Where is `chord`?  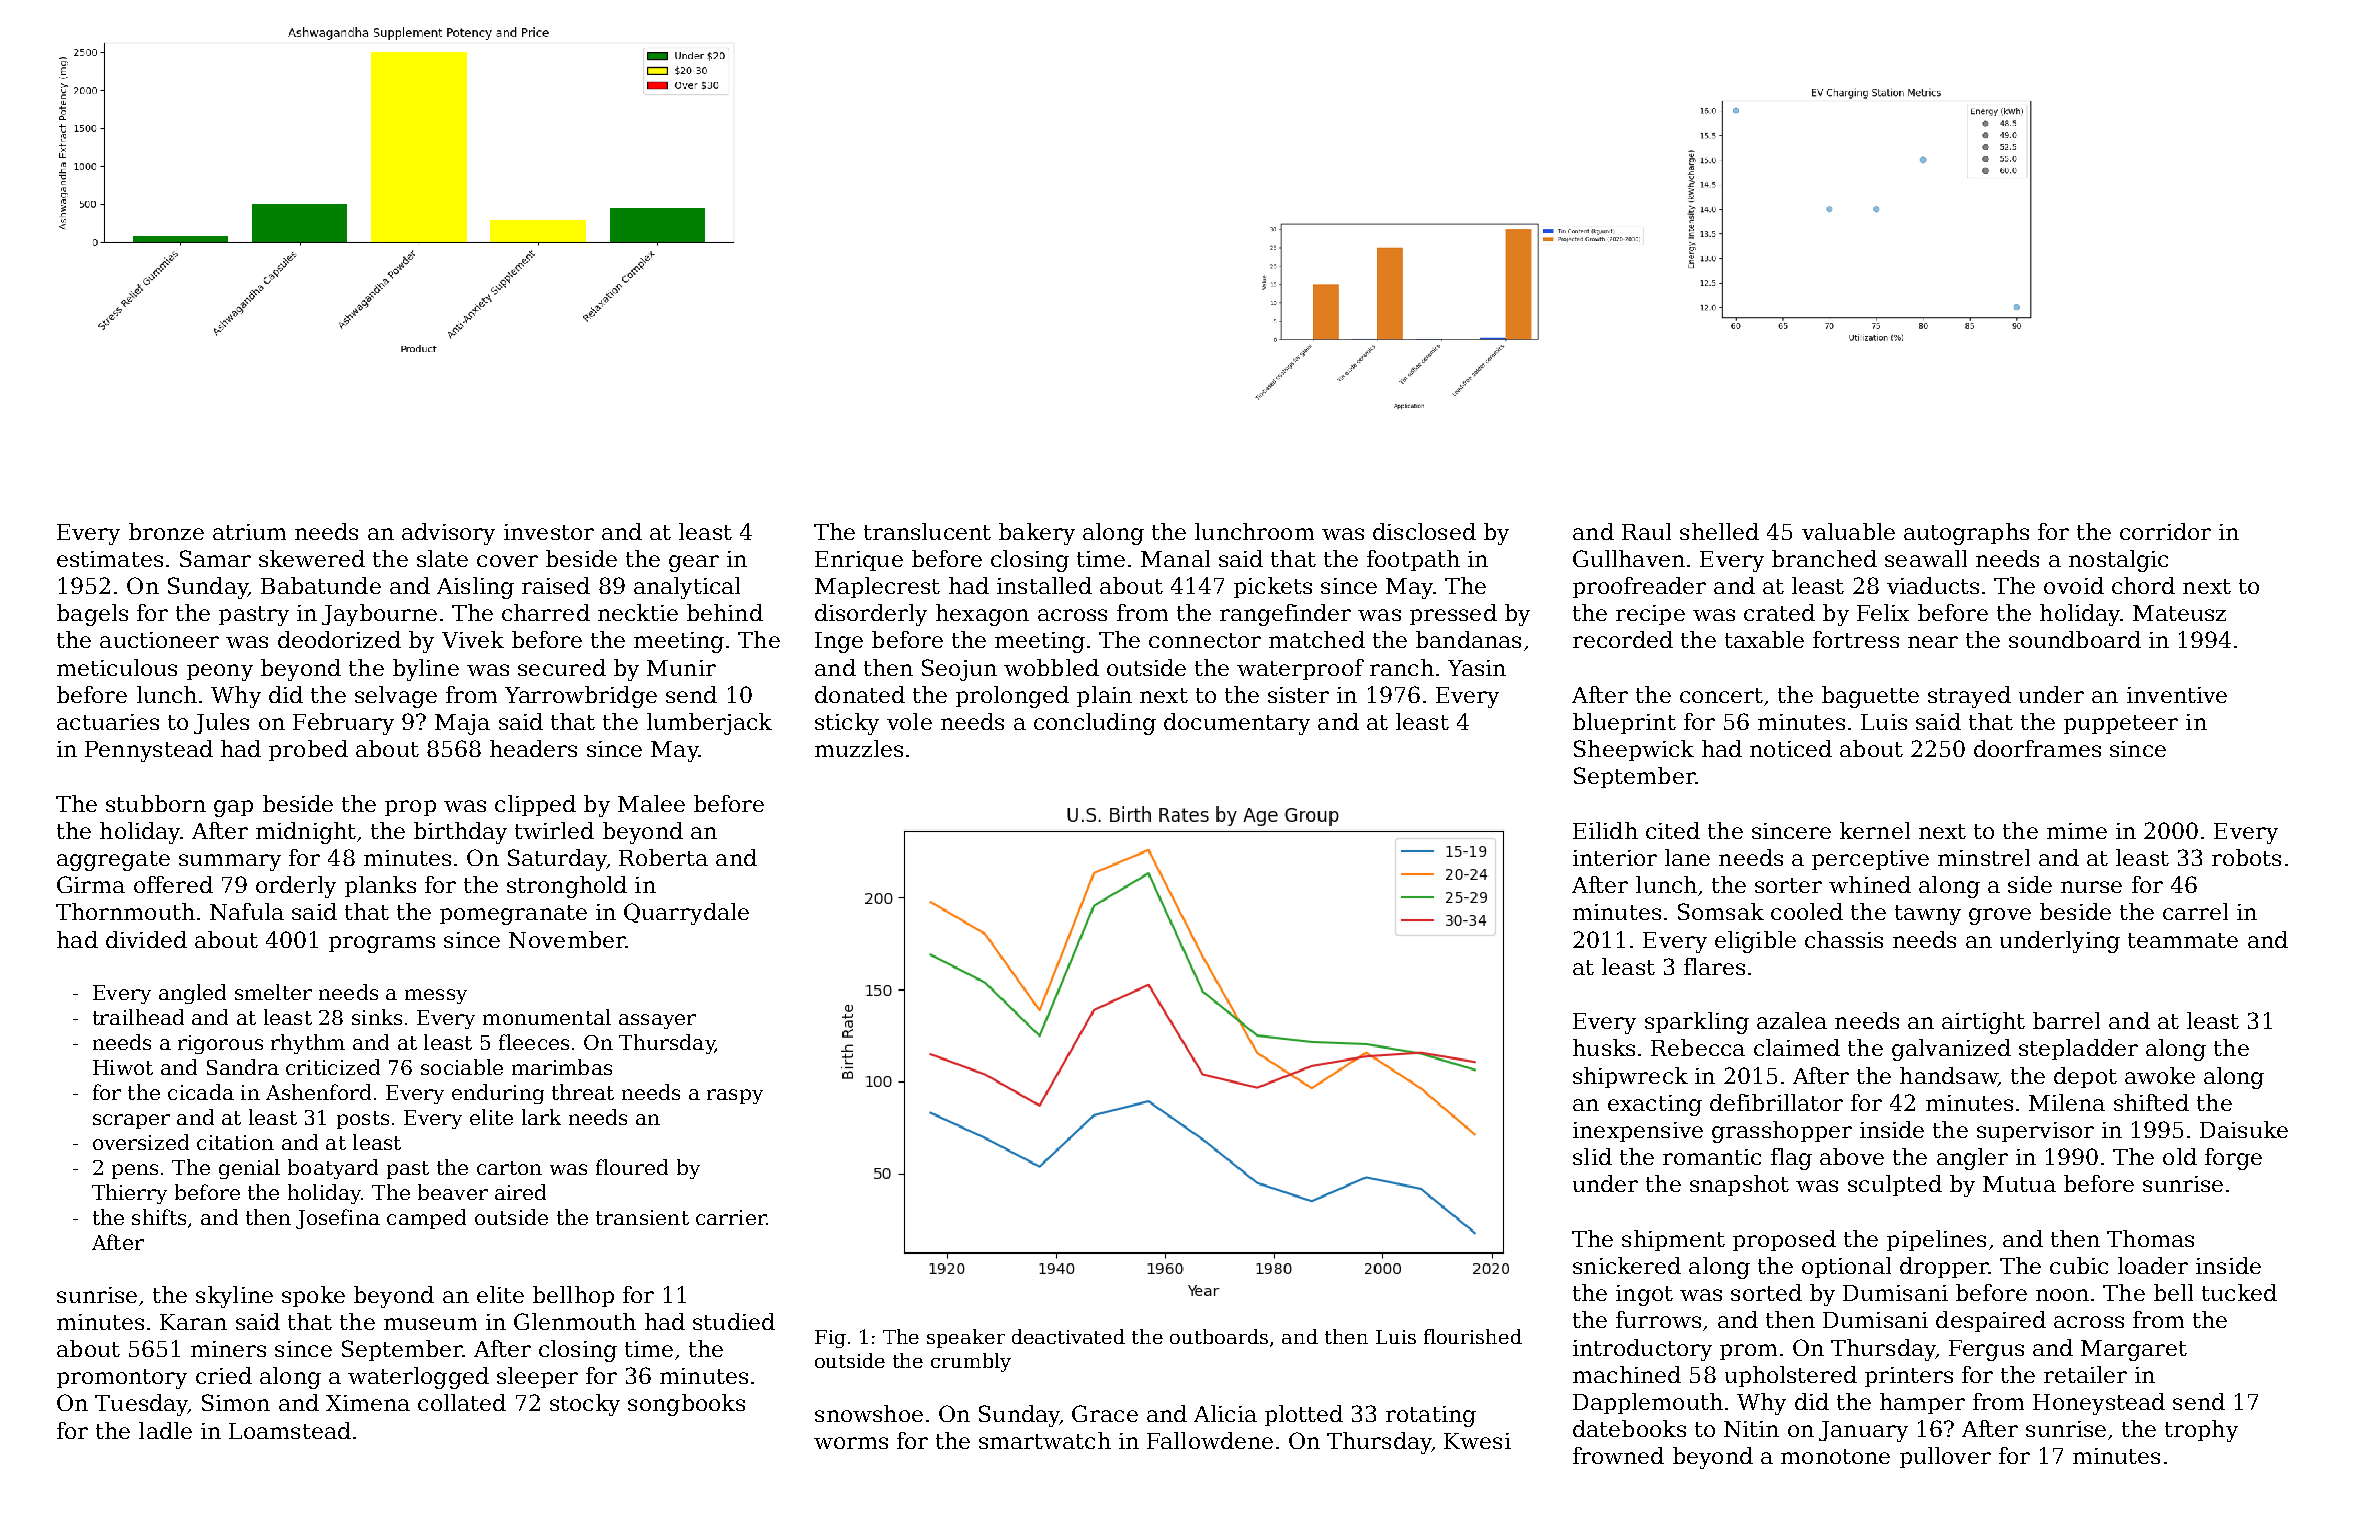 chord is located at coordinates (2143, 585).
